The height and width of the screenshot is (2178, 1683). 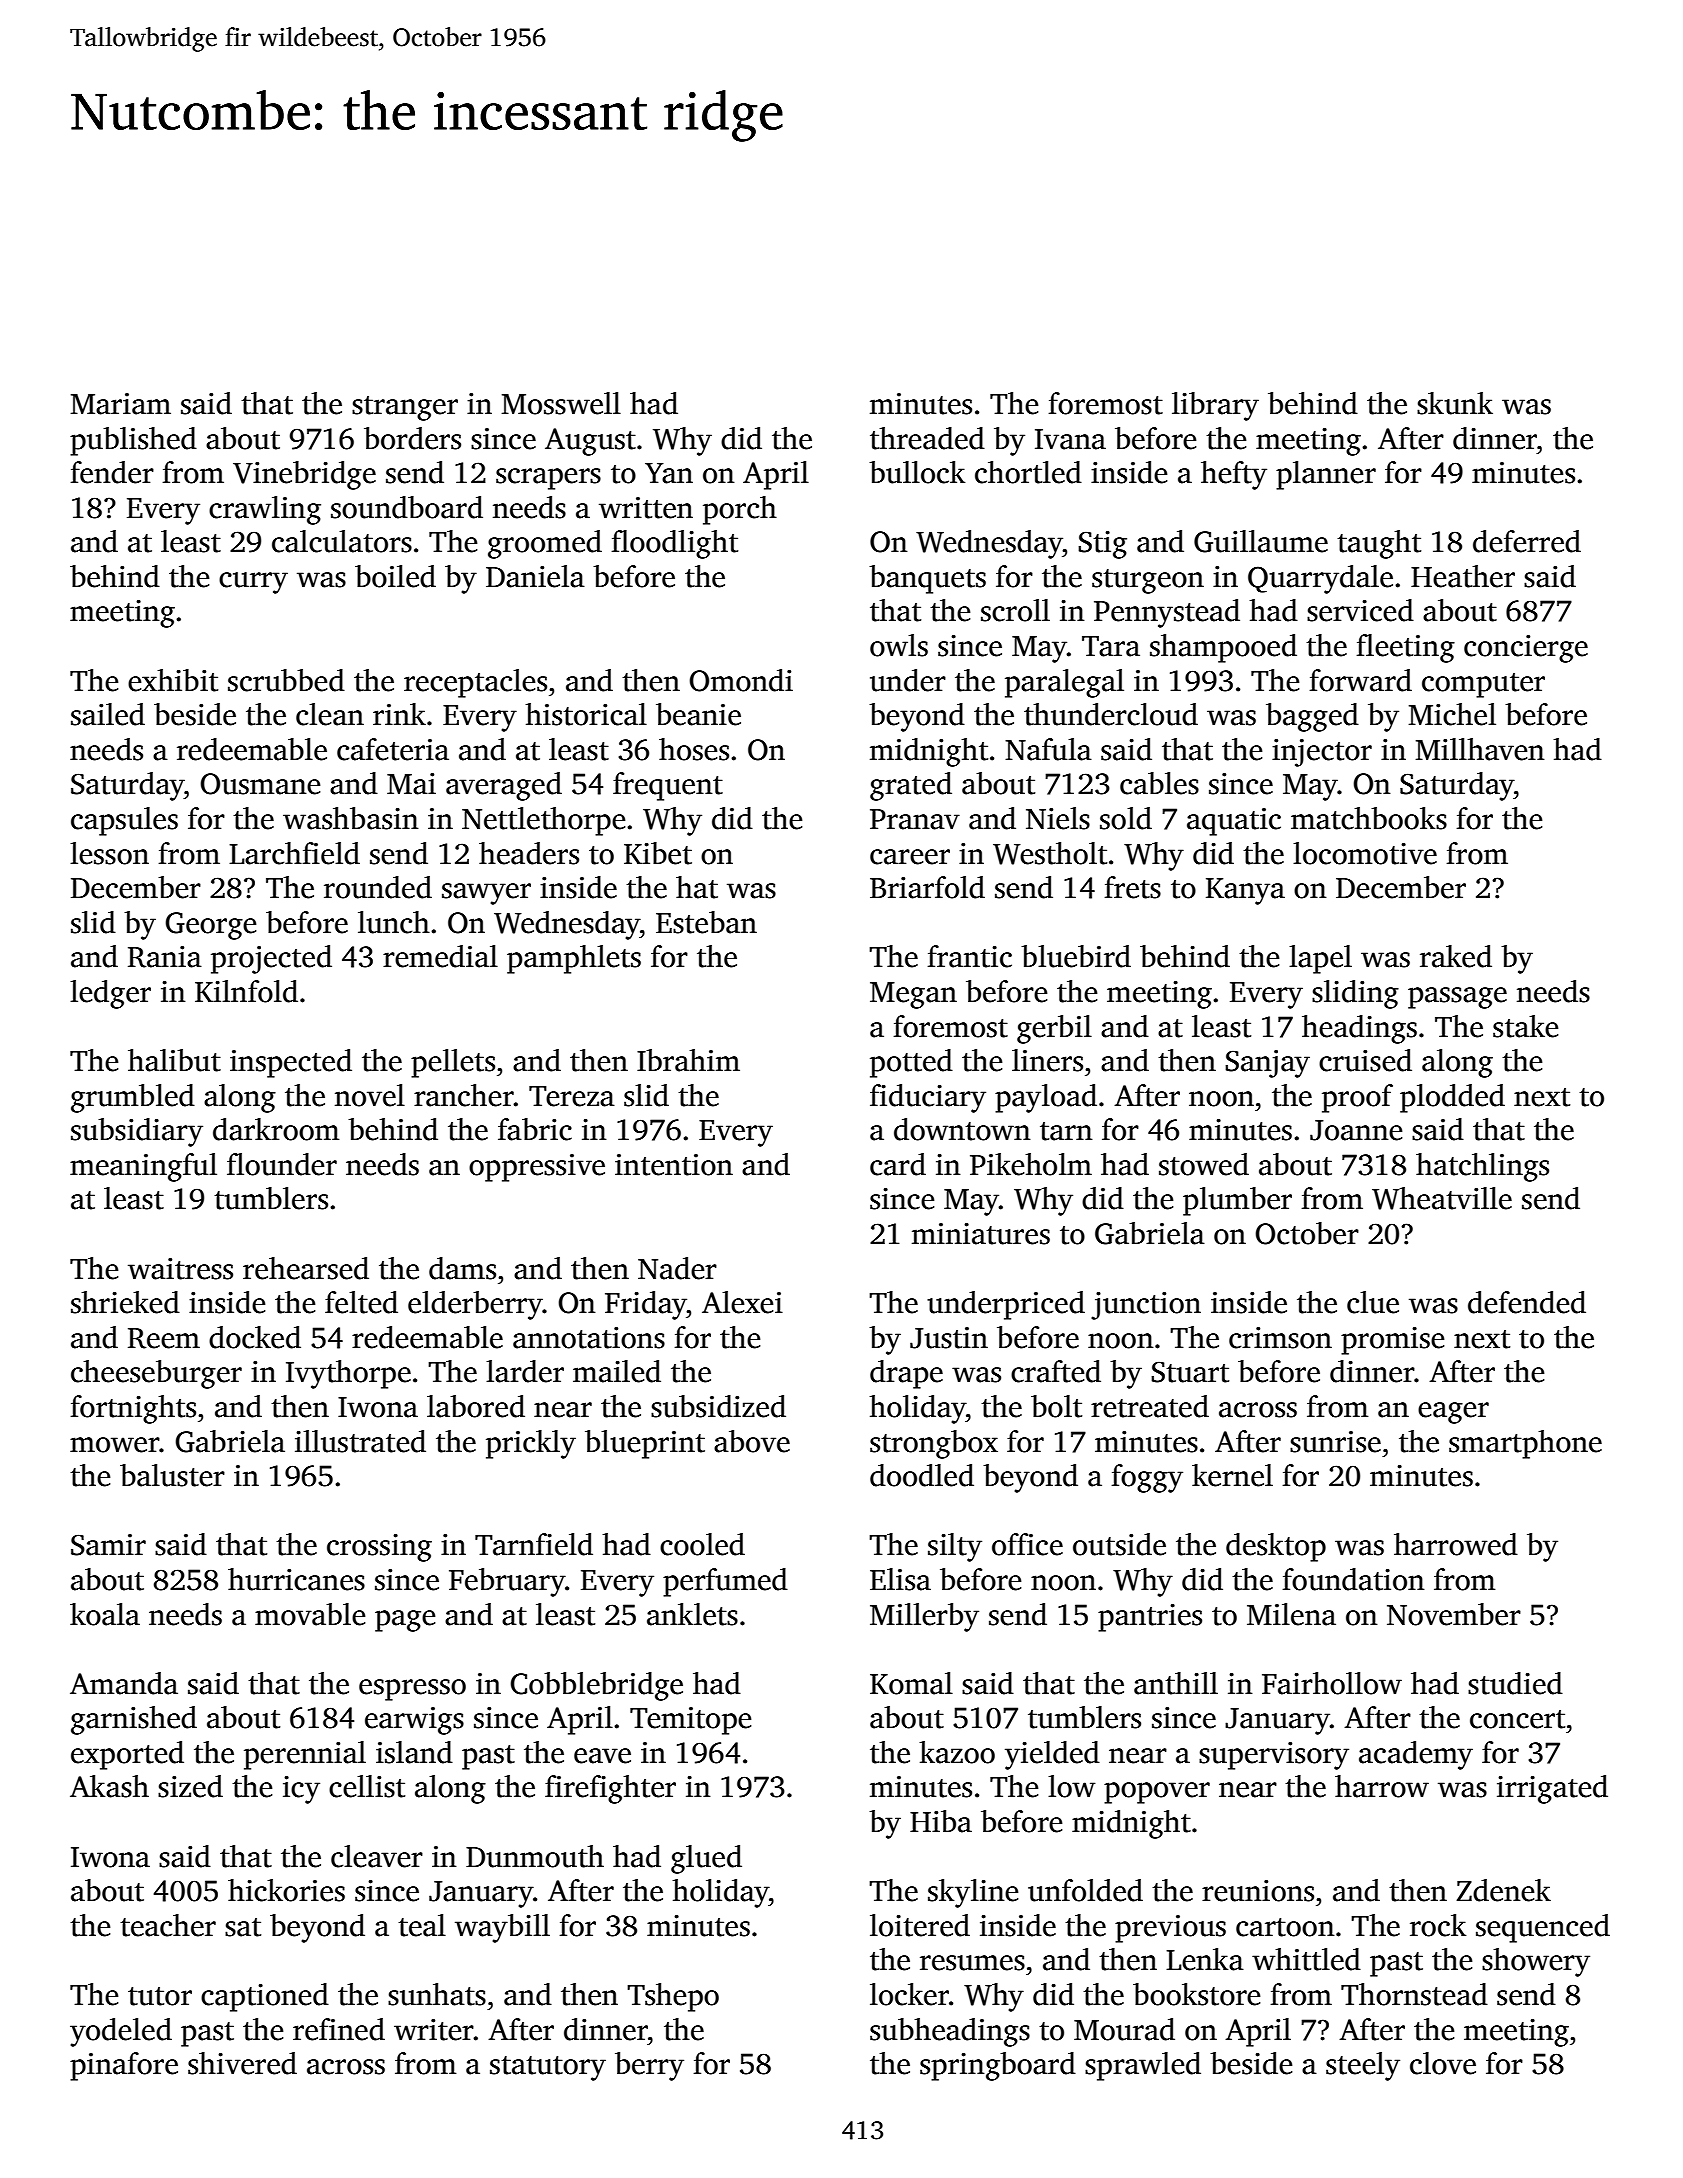 What do you see at coordinates (927, 438) in the screenshot?
I see `threaded` at bounding box center [927, 438].
